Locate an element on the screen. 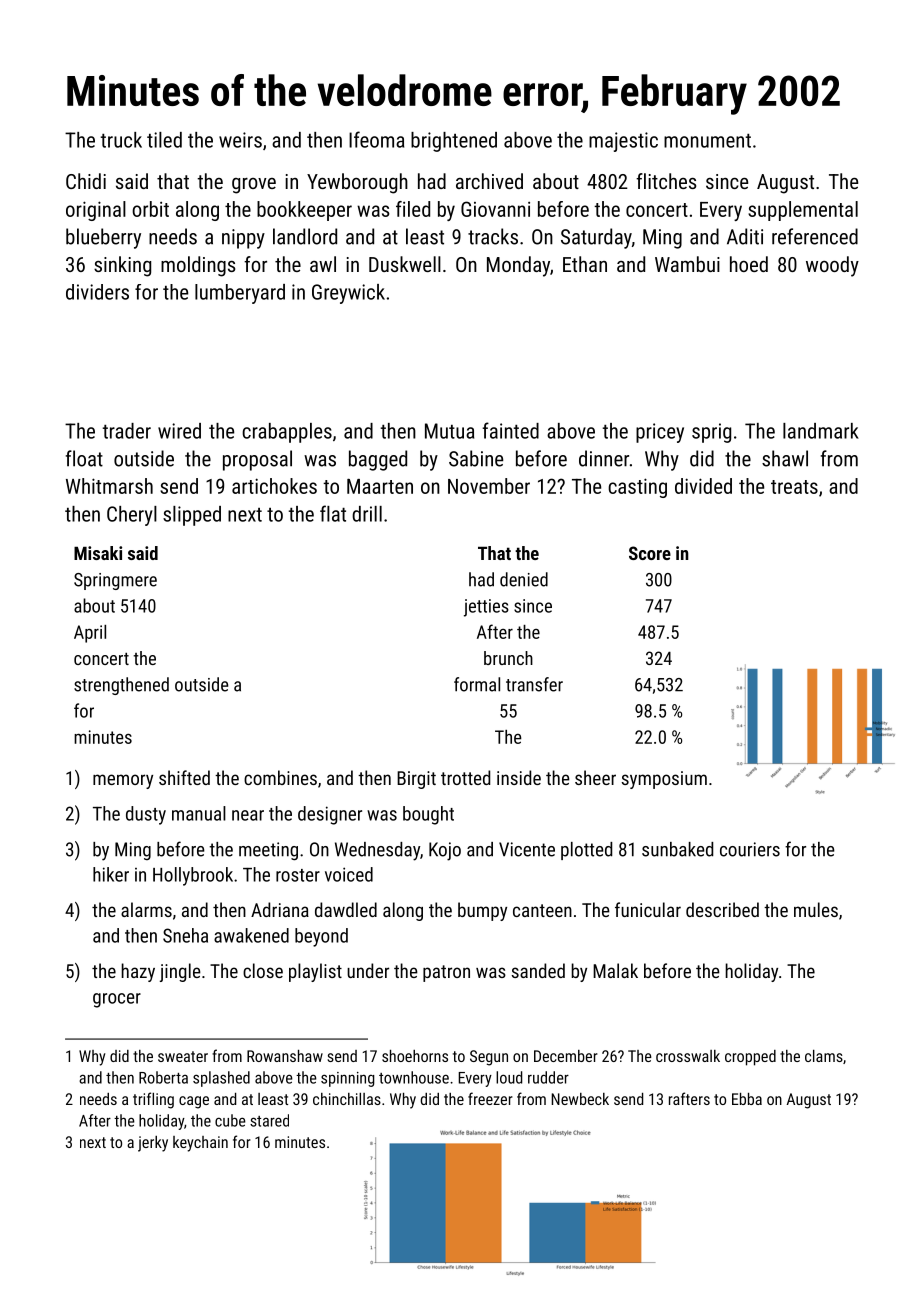  Duskwell is located at coordinates (405, 264).
